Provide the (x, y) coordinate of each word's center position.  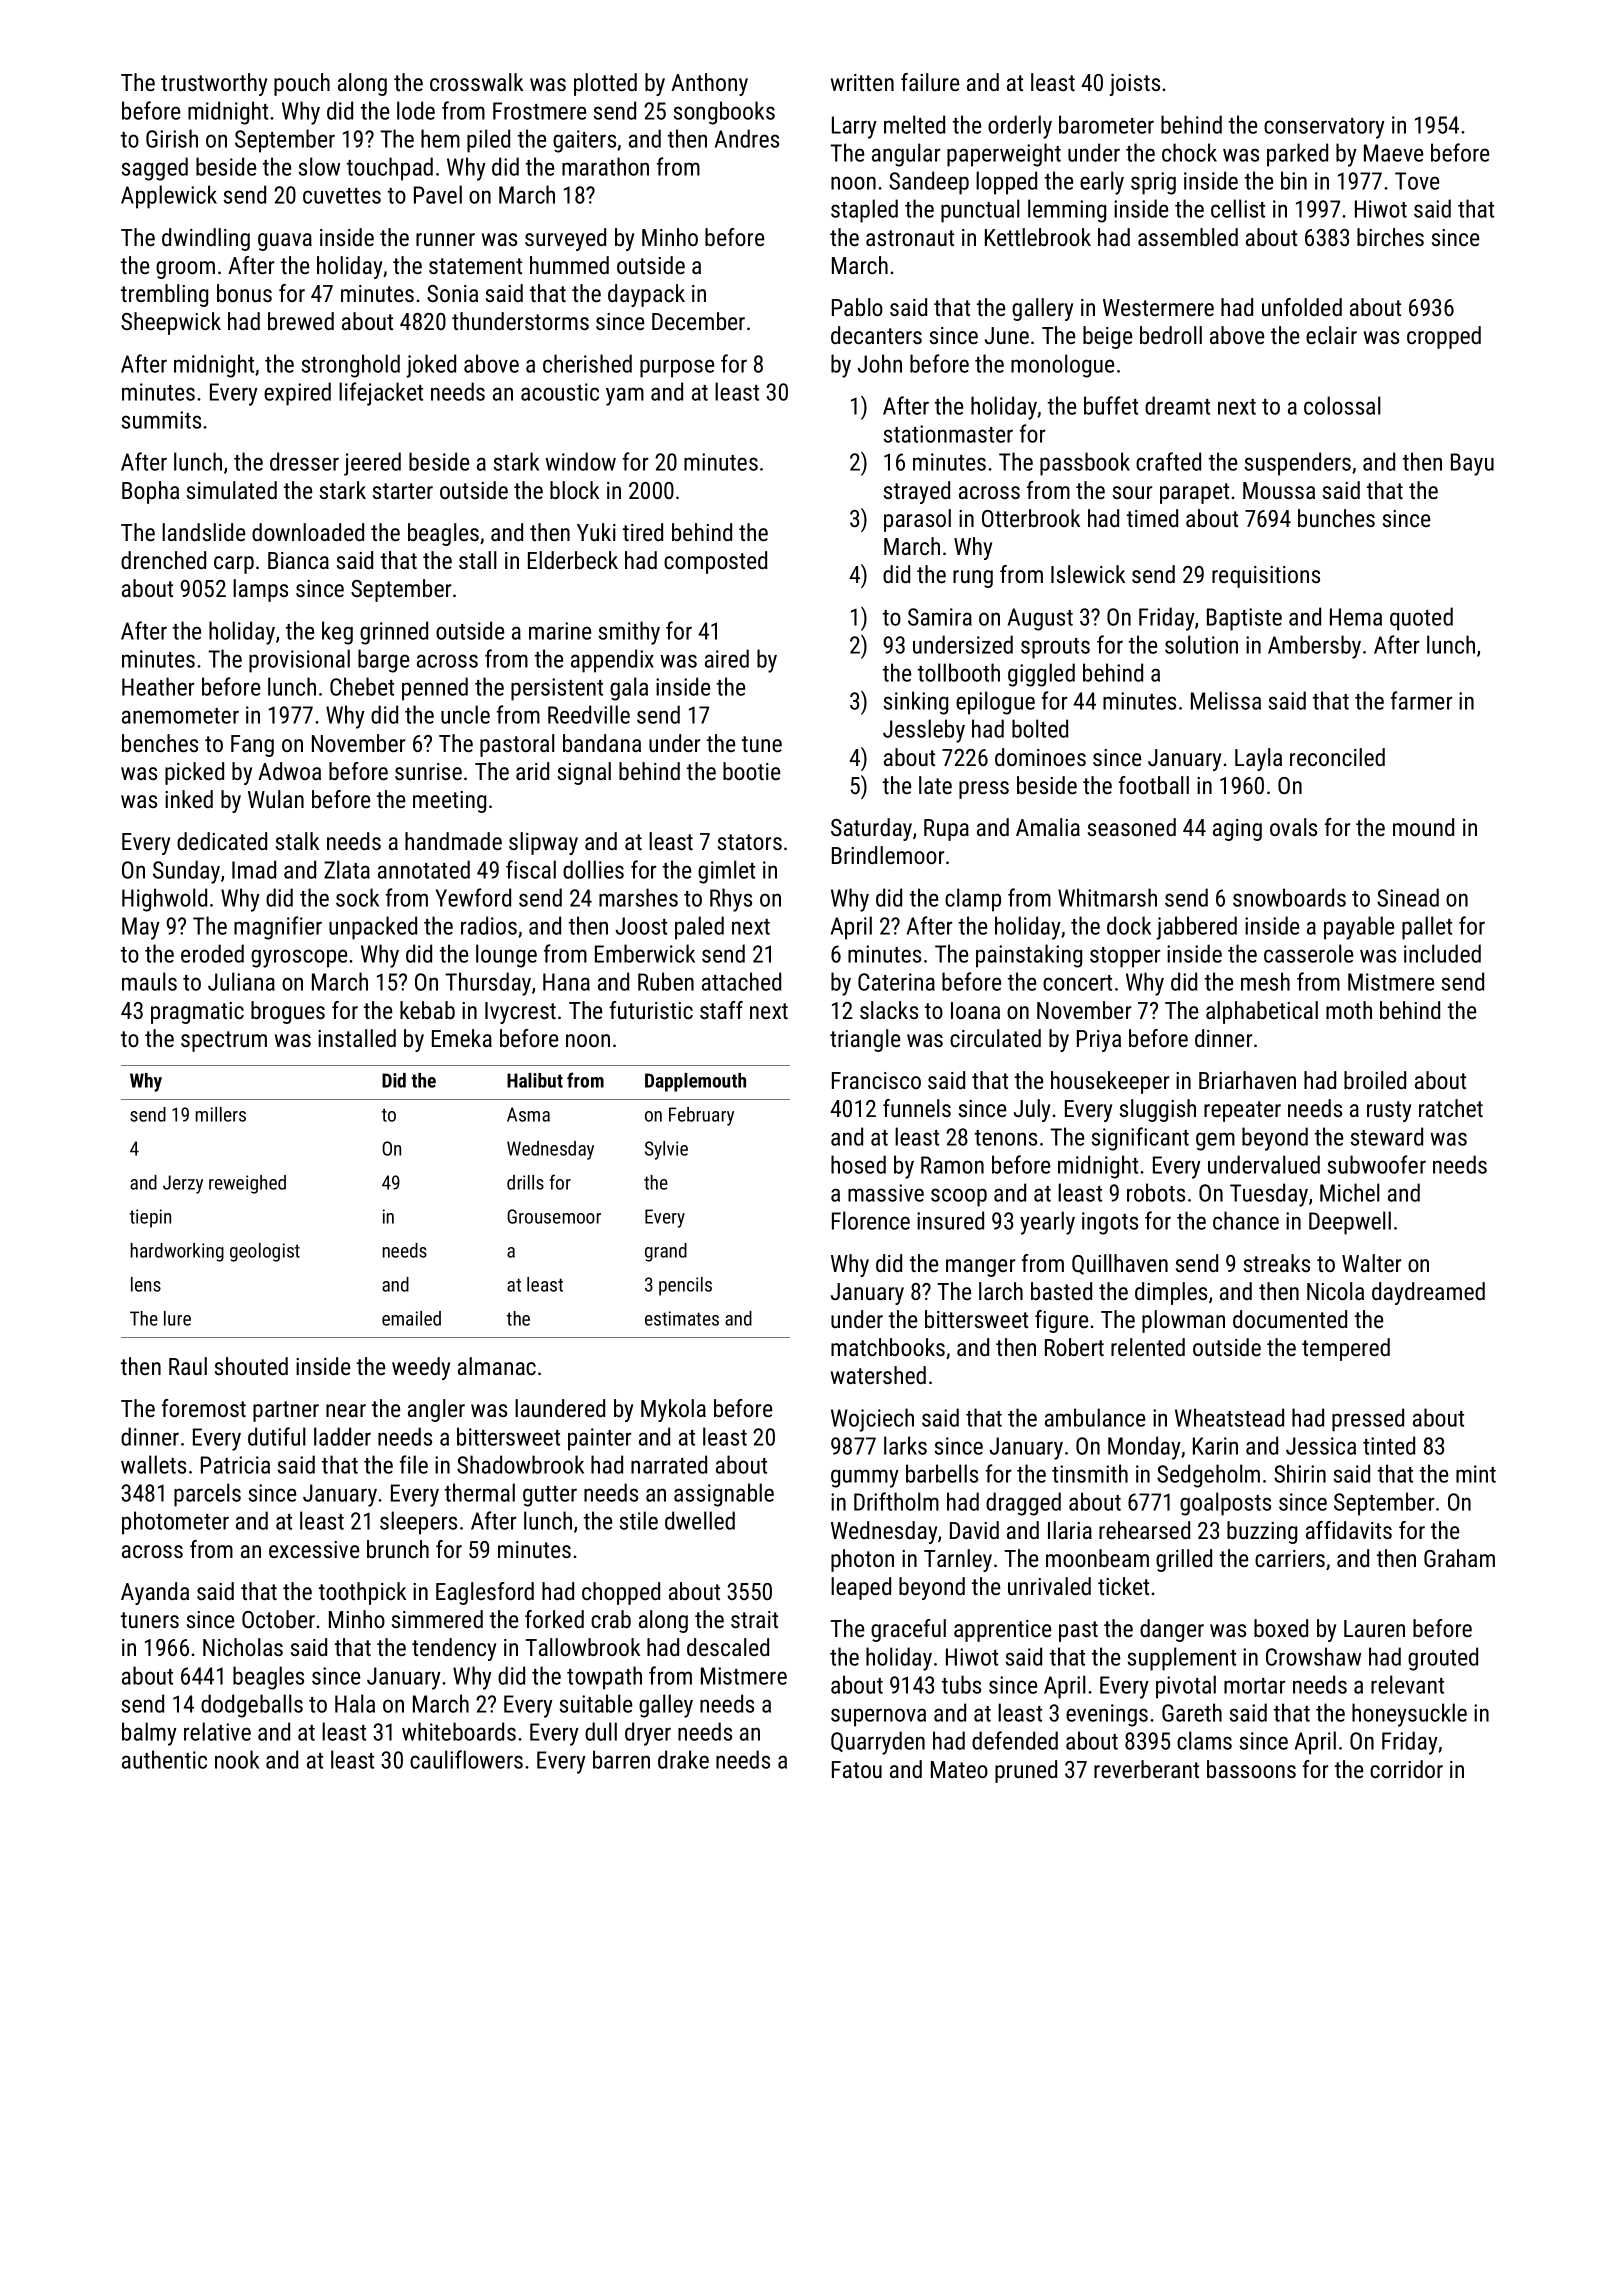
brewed (301, 321)
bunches (1336, 518)
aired (727, 658)
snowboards (1289, 897)
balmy (149, 1734)
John (879, 363)
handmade (453, 841)
